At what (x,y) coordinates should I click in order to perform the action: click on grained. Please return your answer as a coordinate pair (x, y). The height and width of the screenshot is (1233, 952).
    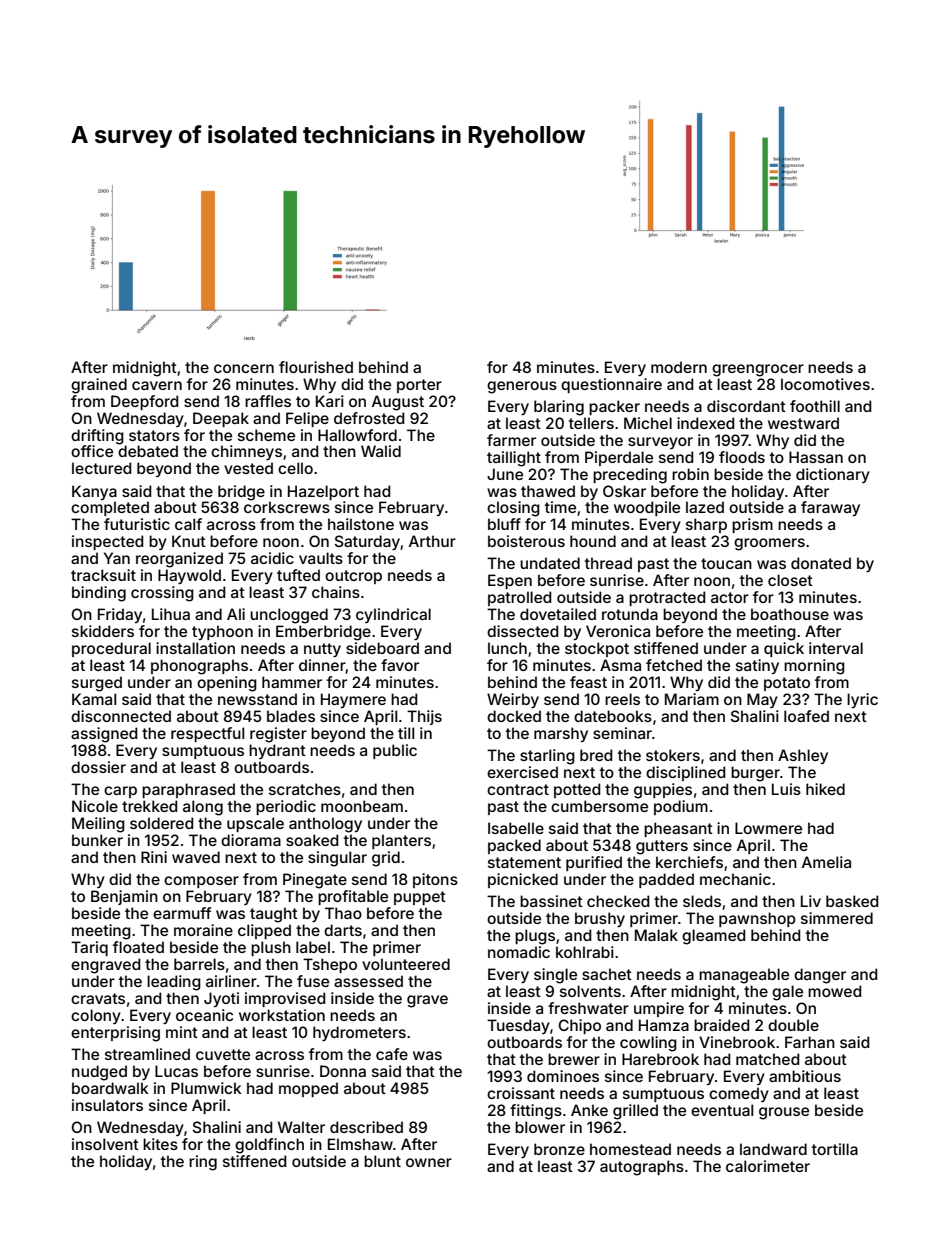
    Looking at the image, I should click on (99, 386).
